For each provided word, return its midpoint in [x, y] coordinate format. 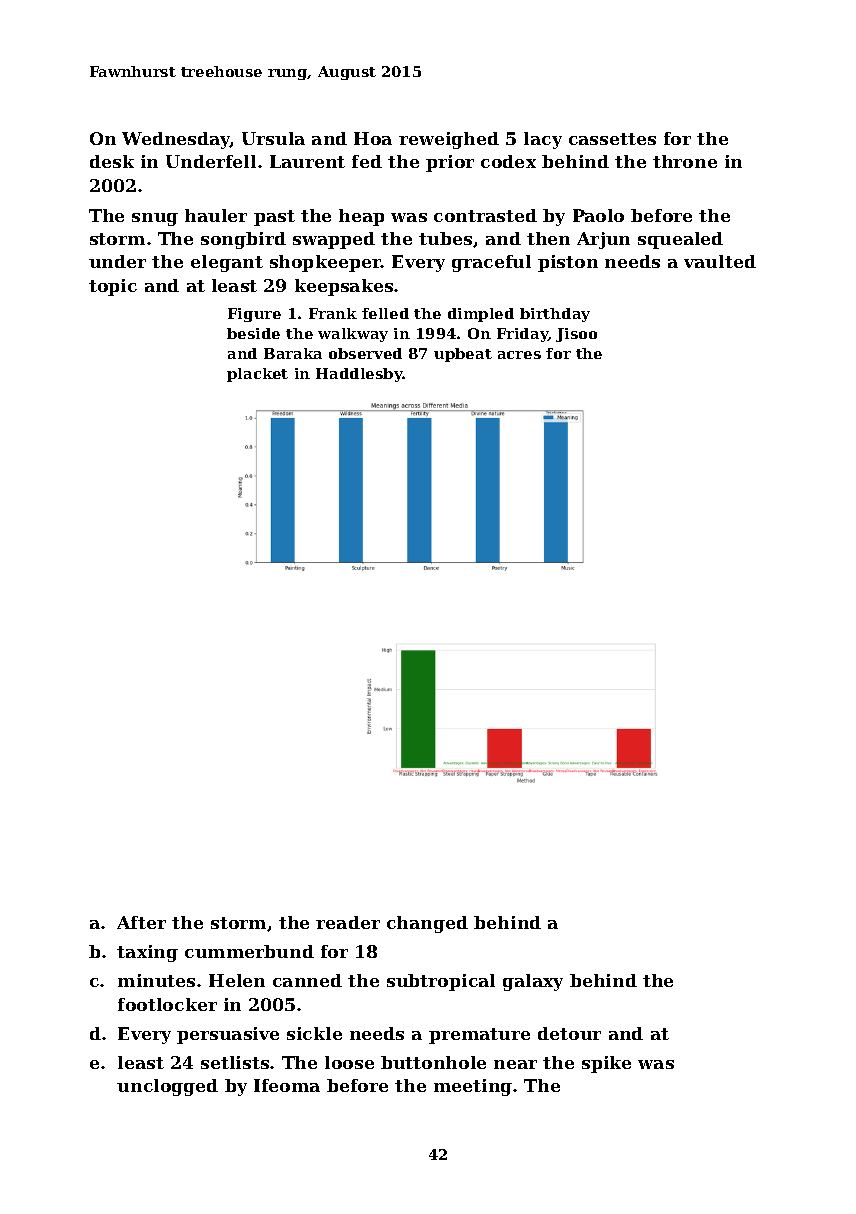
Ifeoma [287, 1085]
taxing [147, 953]
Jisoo [576, 335]
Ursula [273, 138]
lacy [543, 140]
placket [257, 375]
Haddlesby [359, 375]
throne [685, 161]
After [141, 922]
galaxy [533, 982]
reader [348, 922]
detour [569, 1033]
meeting [473, 1087]
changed [427, 924]
